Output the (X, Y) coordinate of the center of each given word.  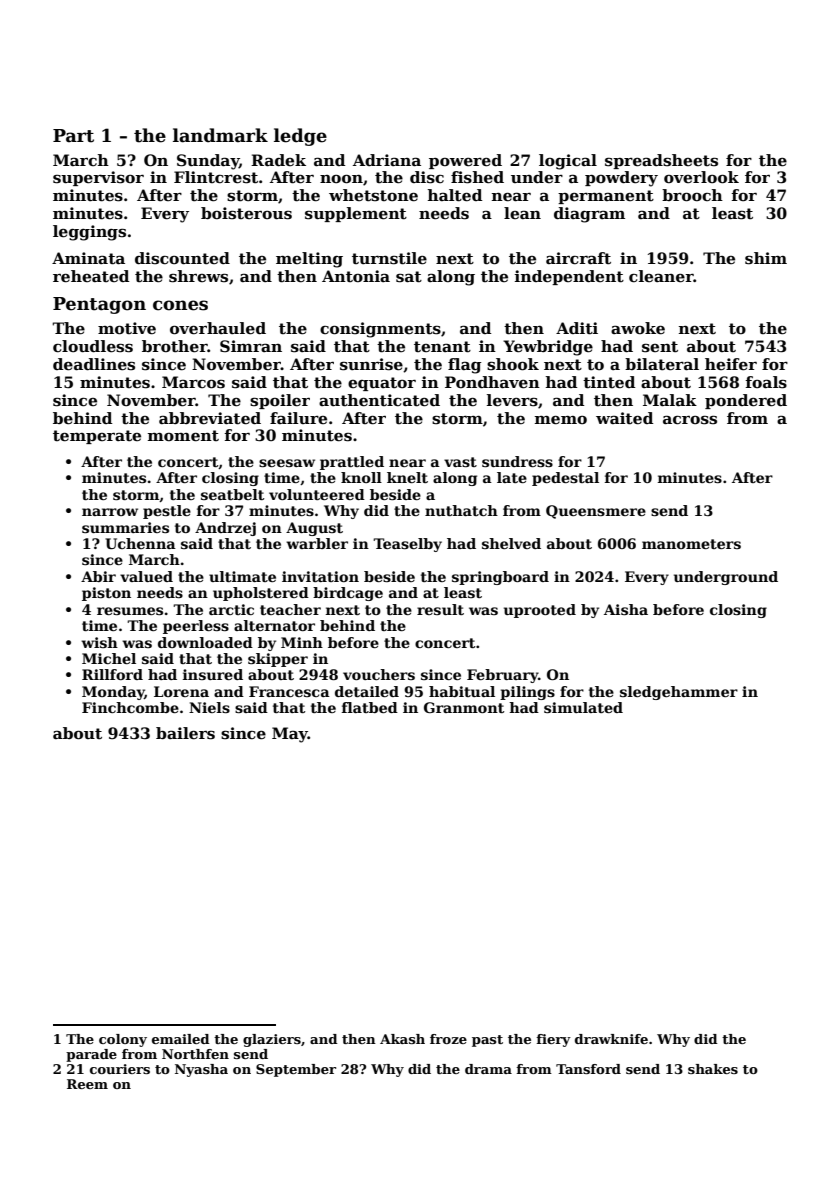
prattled (352, 463)
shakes (713, 1069)
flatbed (370, 707)
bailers (185, 733)
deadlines (94, 364)
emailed (181, 1039)
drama (488, 1069)
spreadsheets (661, 161)
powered (465, 161)
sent (660, 347)
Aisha (626, 609)
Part (73, 136)
